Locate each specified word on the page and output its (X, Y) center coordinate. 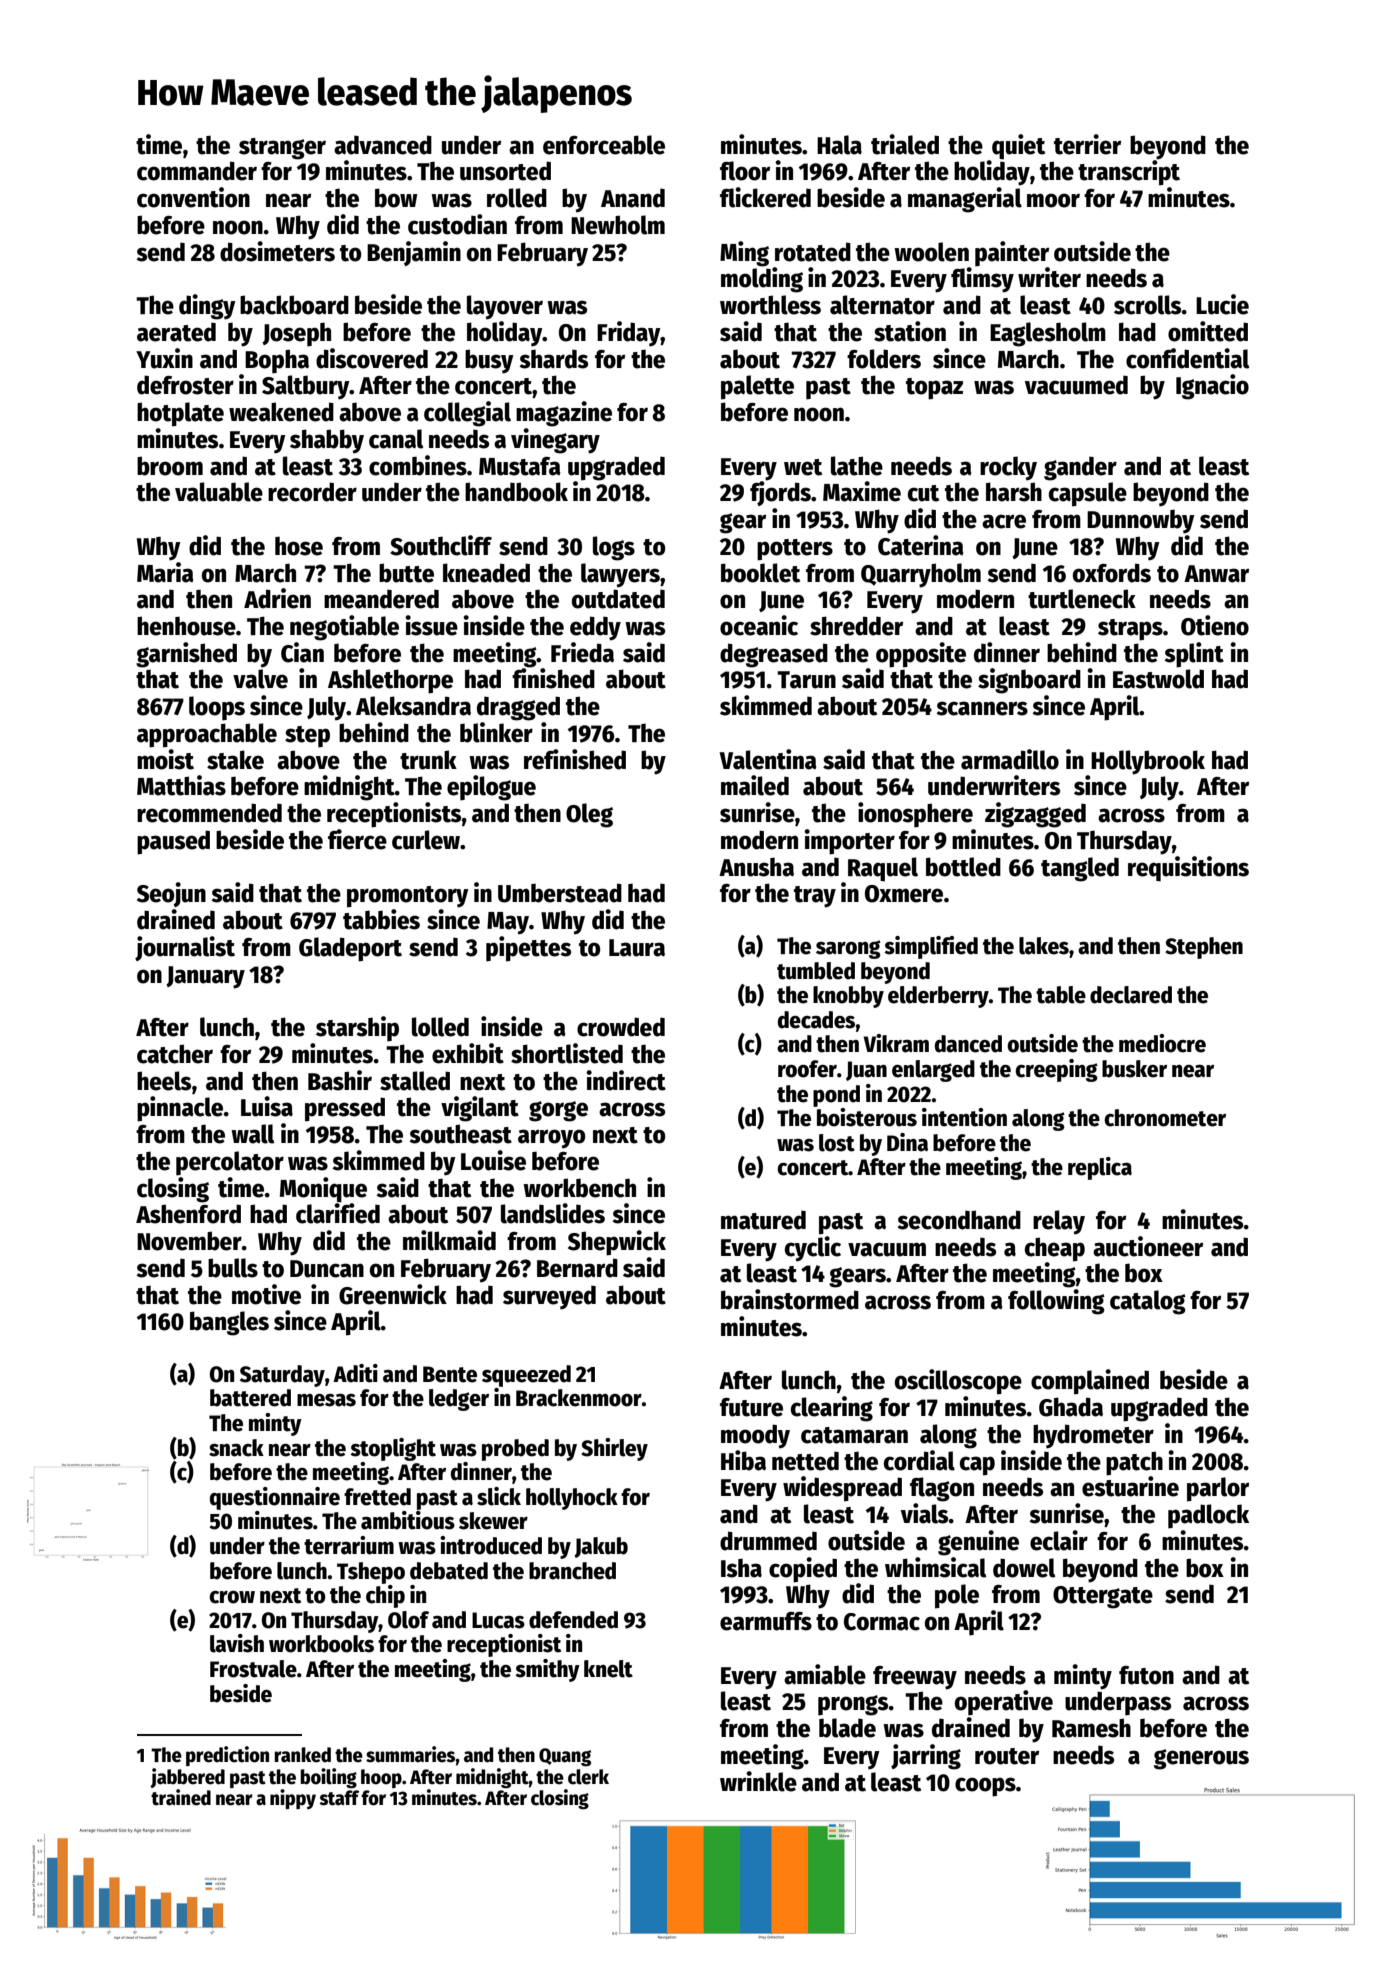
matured (763, 1220)
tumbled (816, 971)
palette (757, 387)
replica (1100, 1168)
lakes (1044, 946)
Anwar (1216, 574)
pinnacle (180, 1109)
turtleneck (1082, 599)
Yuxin (164, 358)
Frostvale (253, 1669)
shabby (327, 441)
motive (266, 1294)
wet (803, 467)
